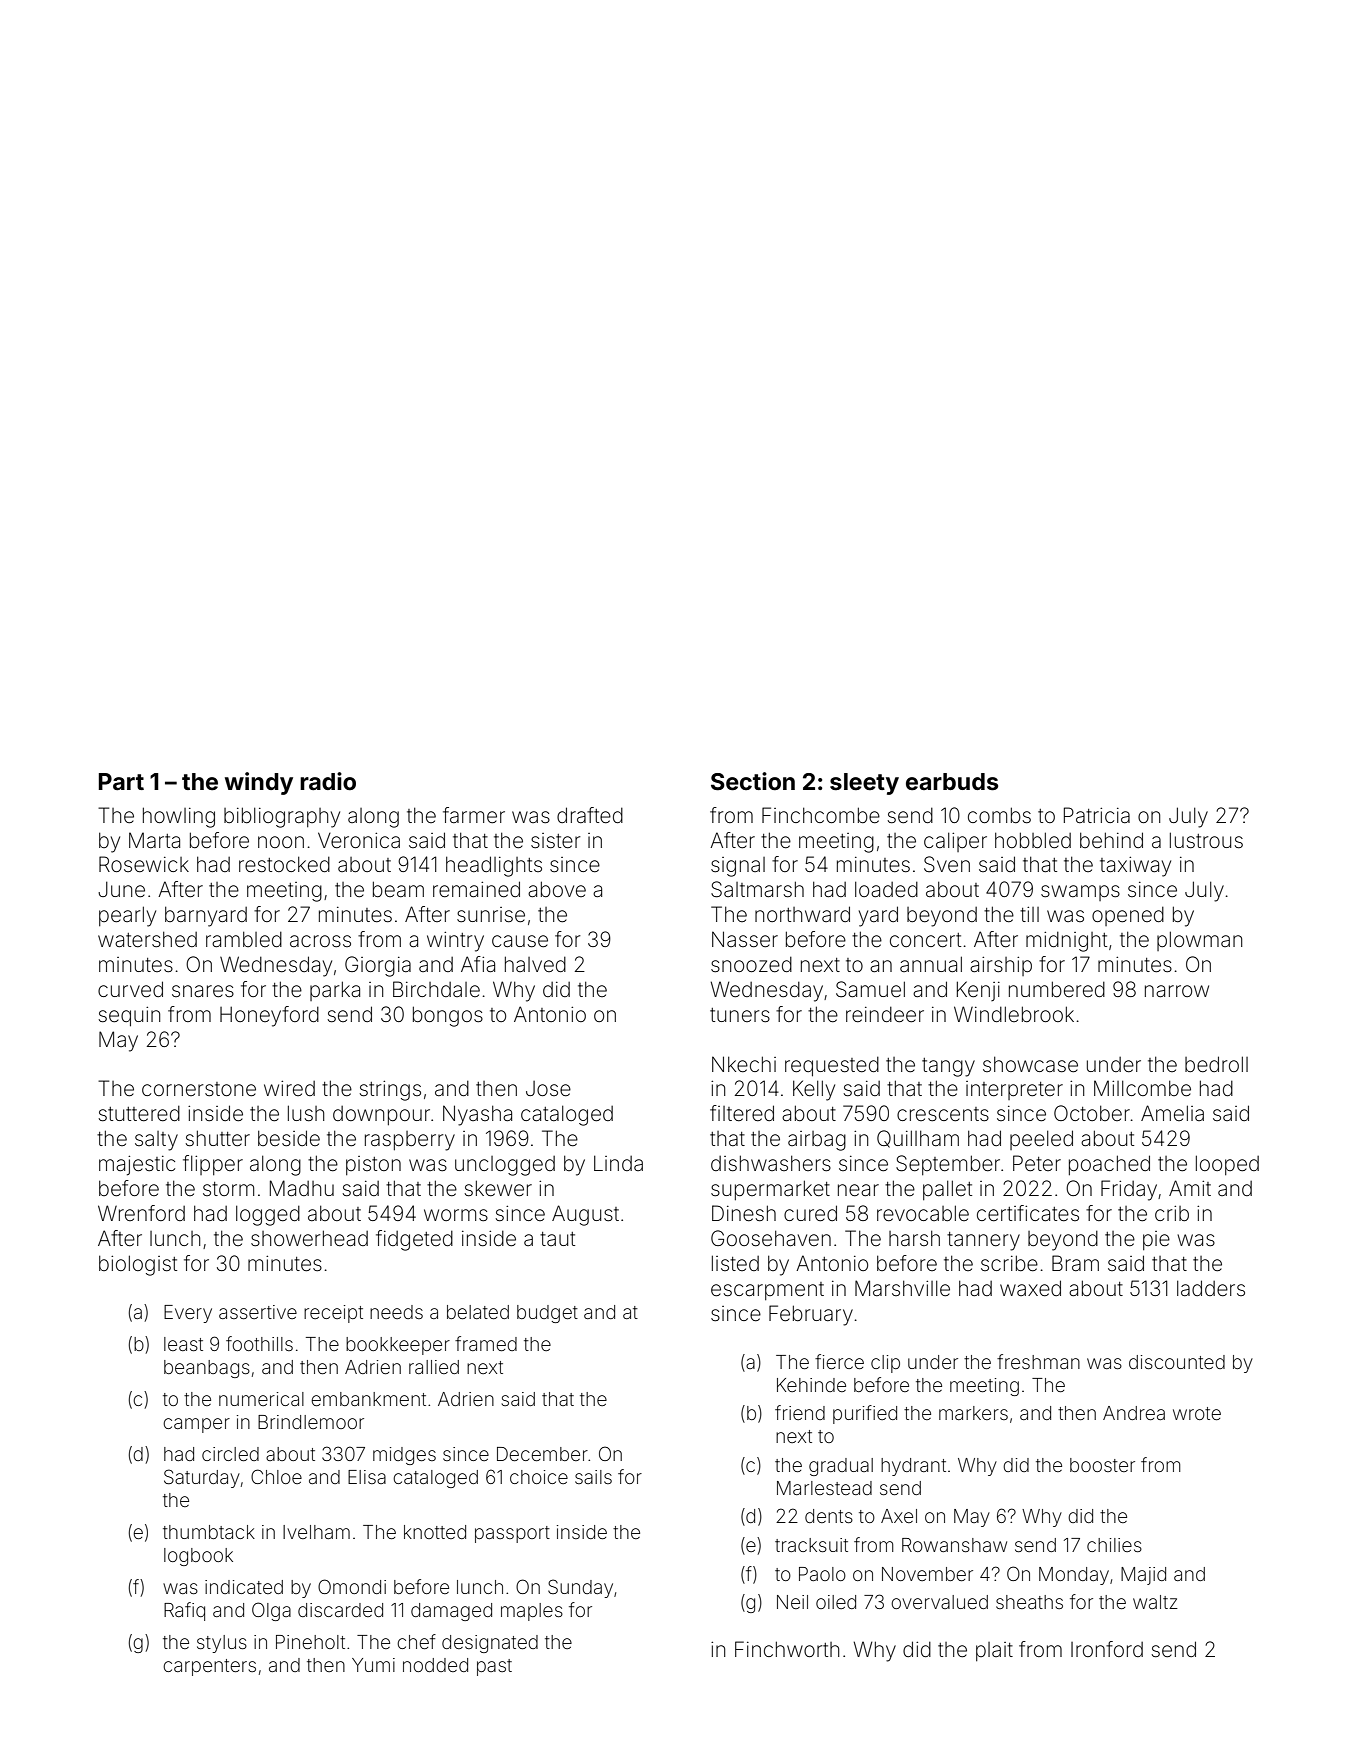 This document has height=1759, width=1360. What do you see at coordinates (952, 782) in the document?
I see `earbuds` at bounding box center [952, 782].
